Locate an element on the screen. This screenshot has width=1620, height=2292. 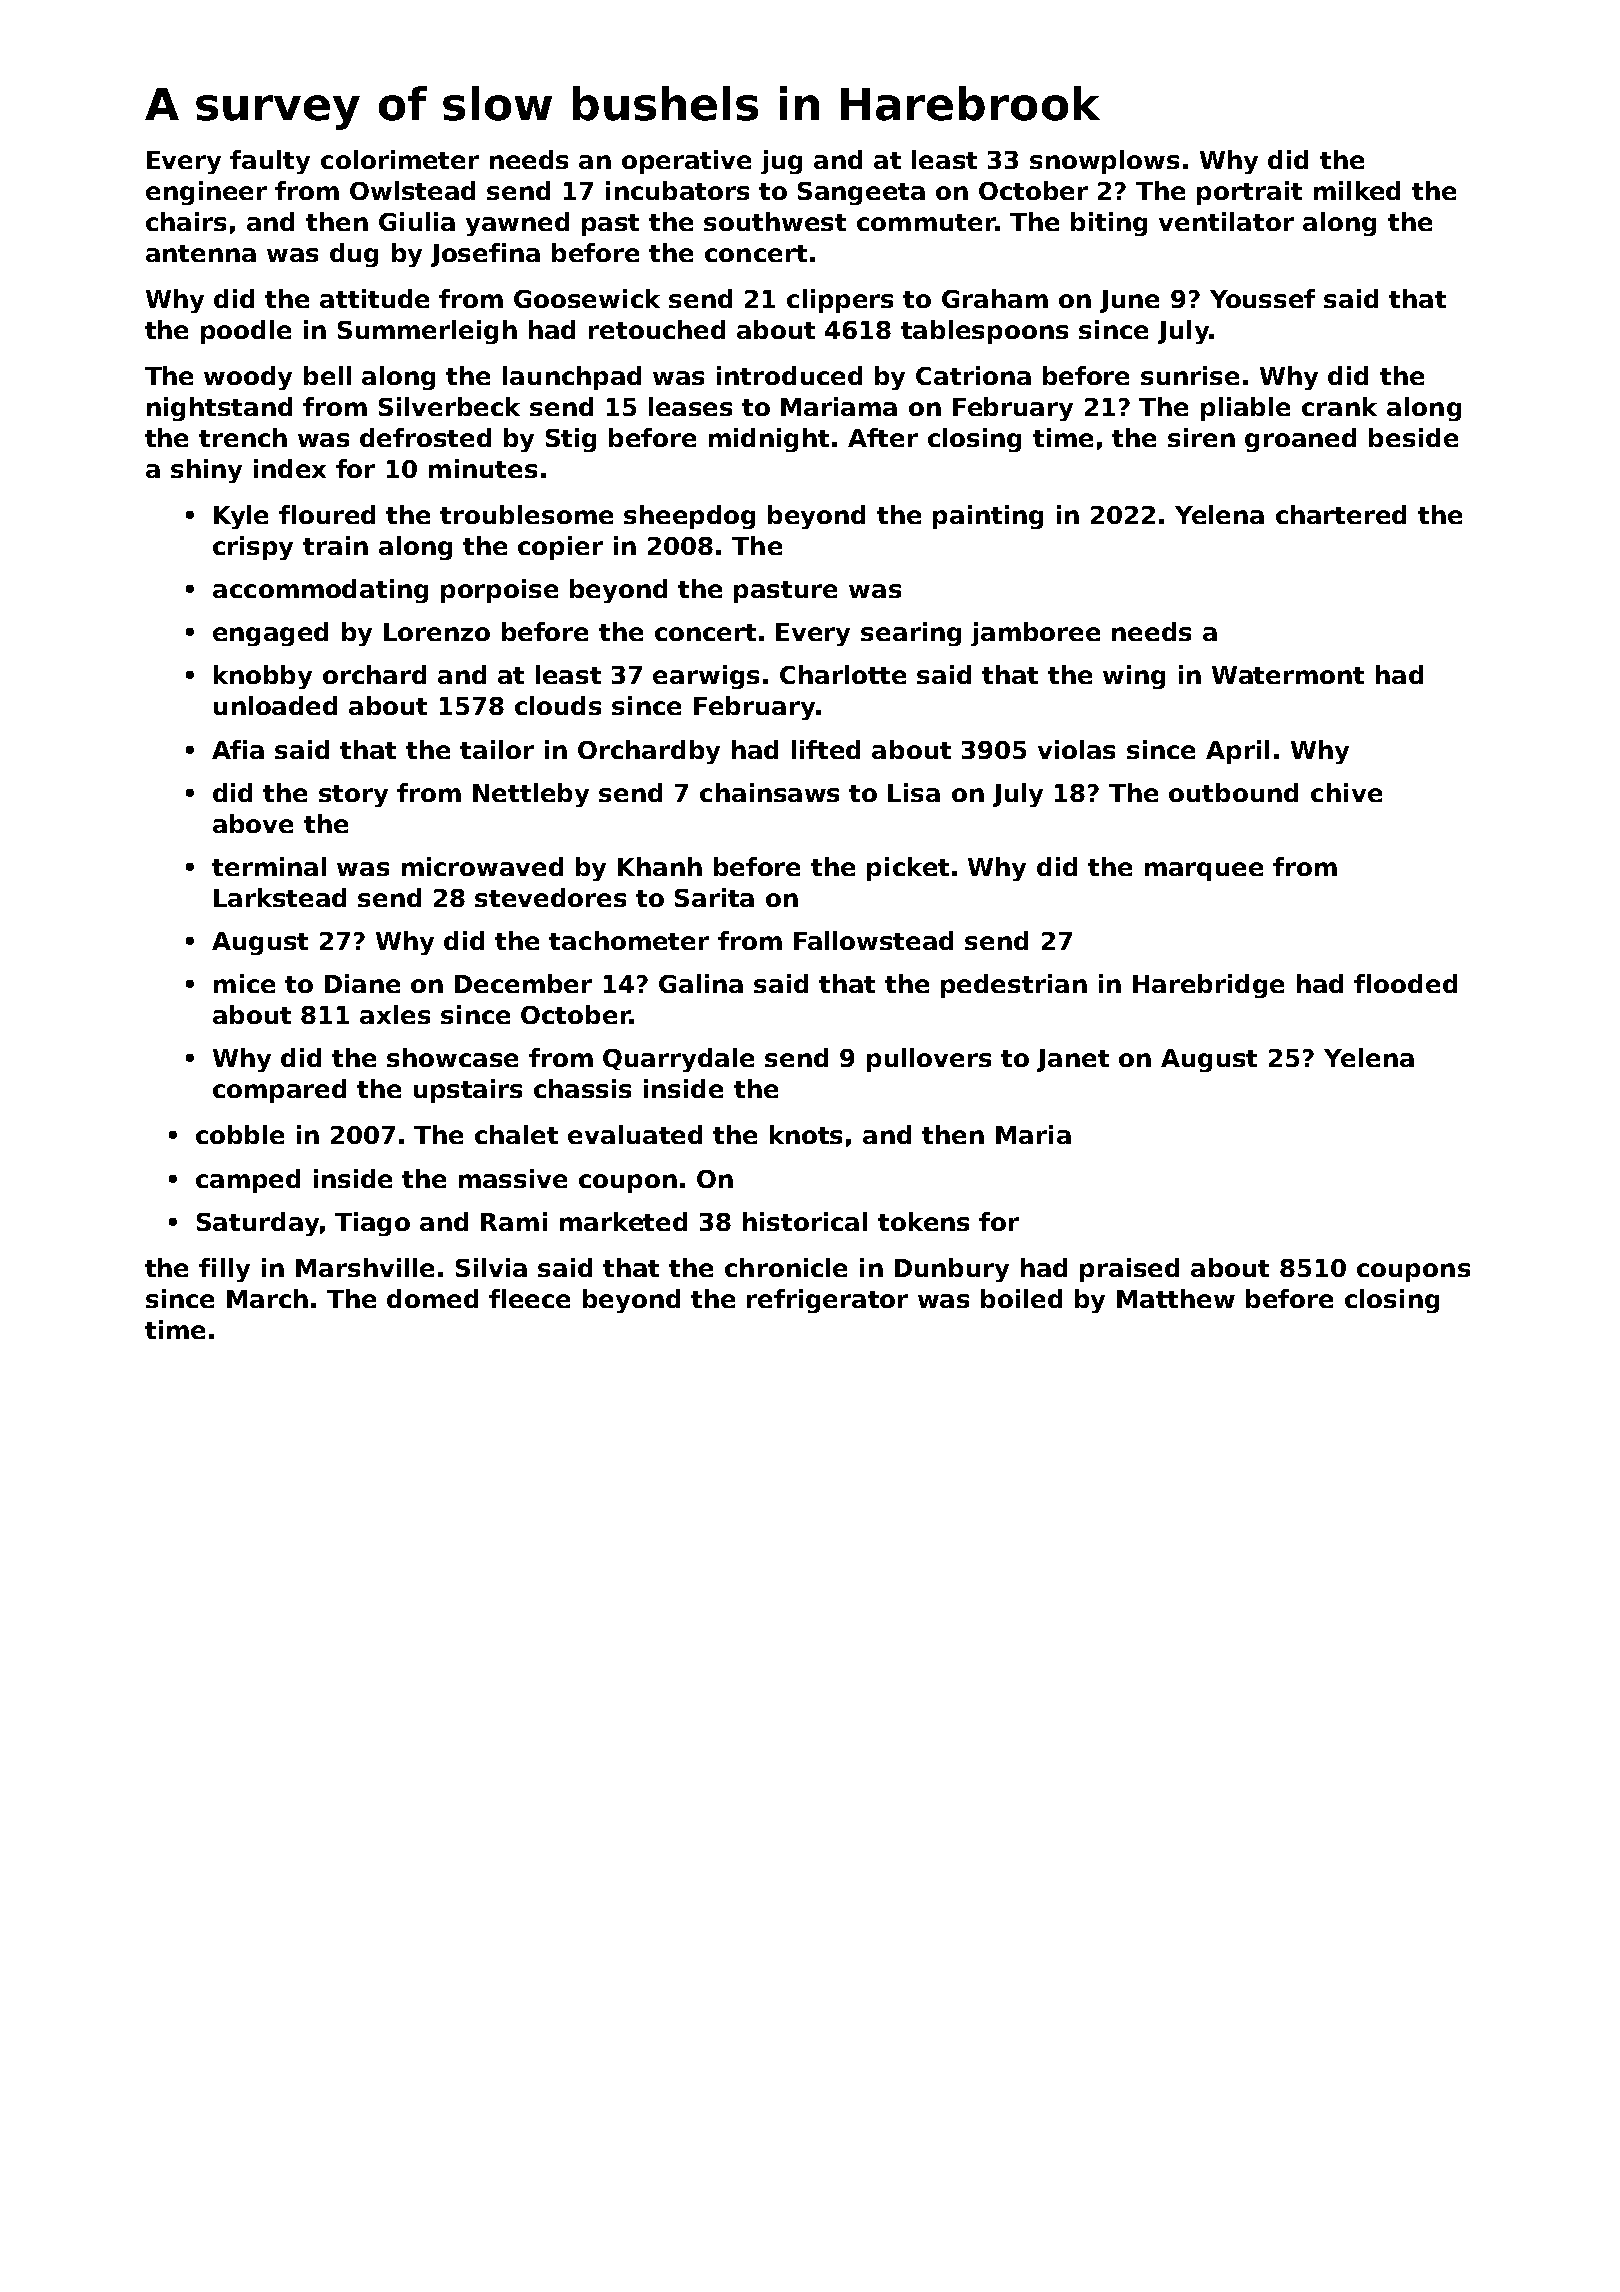
Watermont is located at coordinates (1288, 675).
